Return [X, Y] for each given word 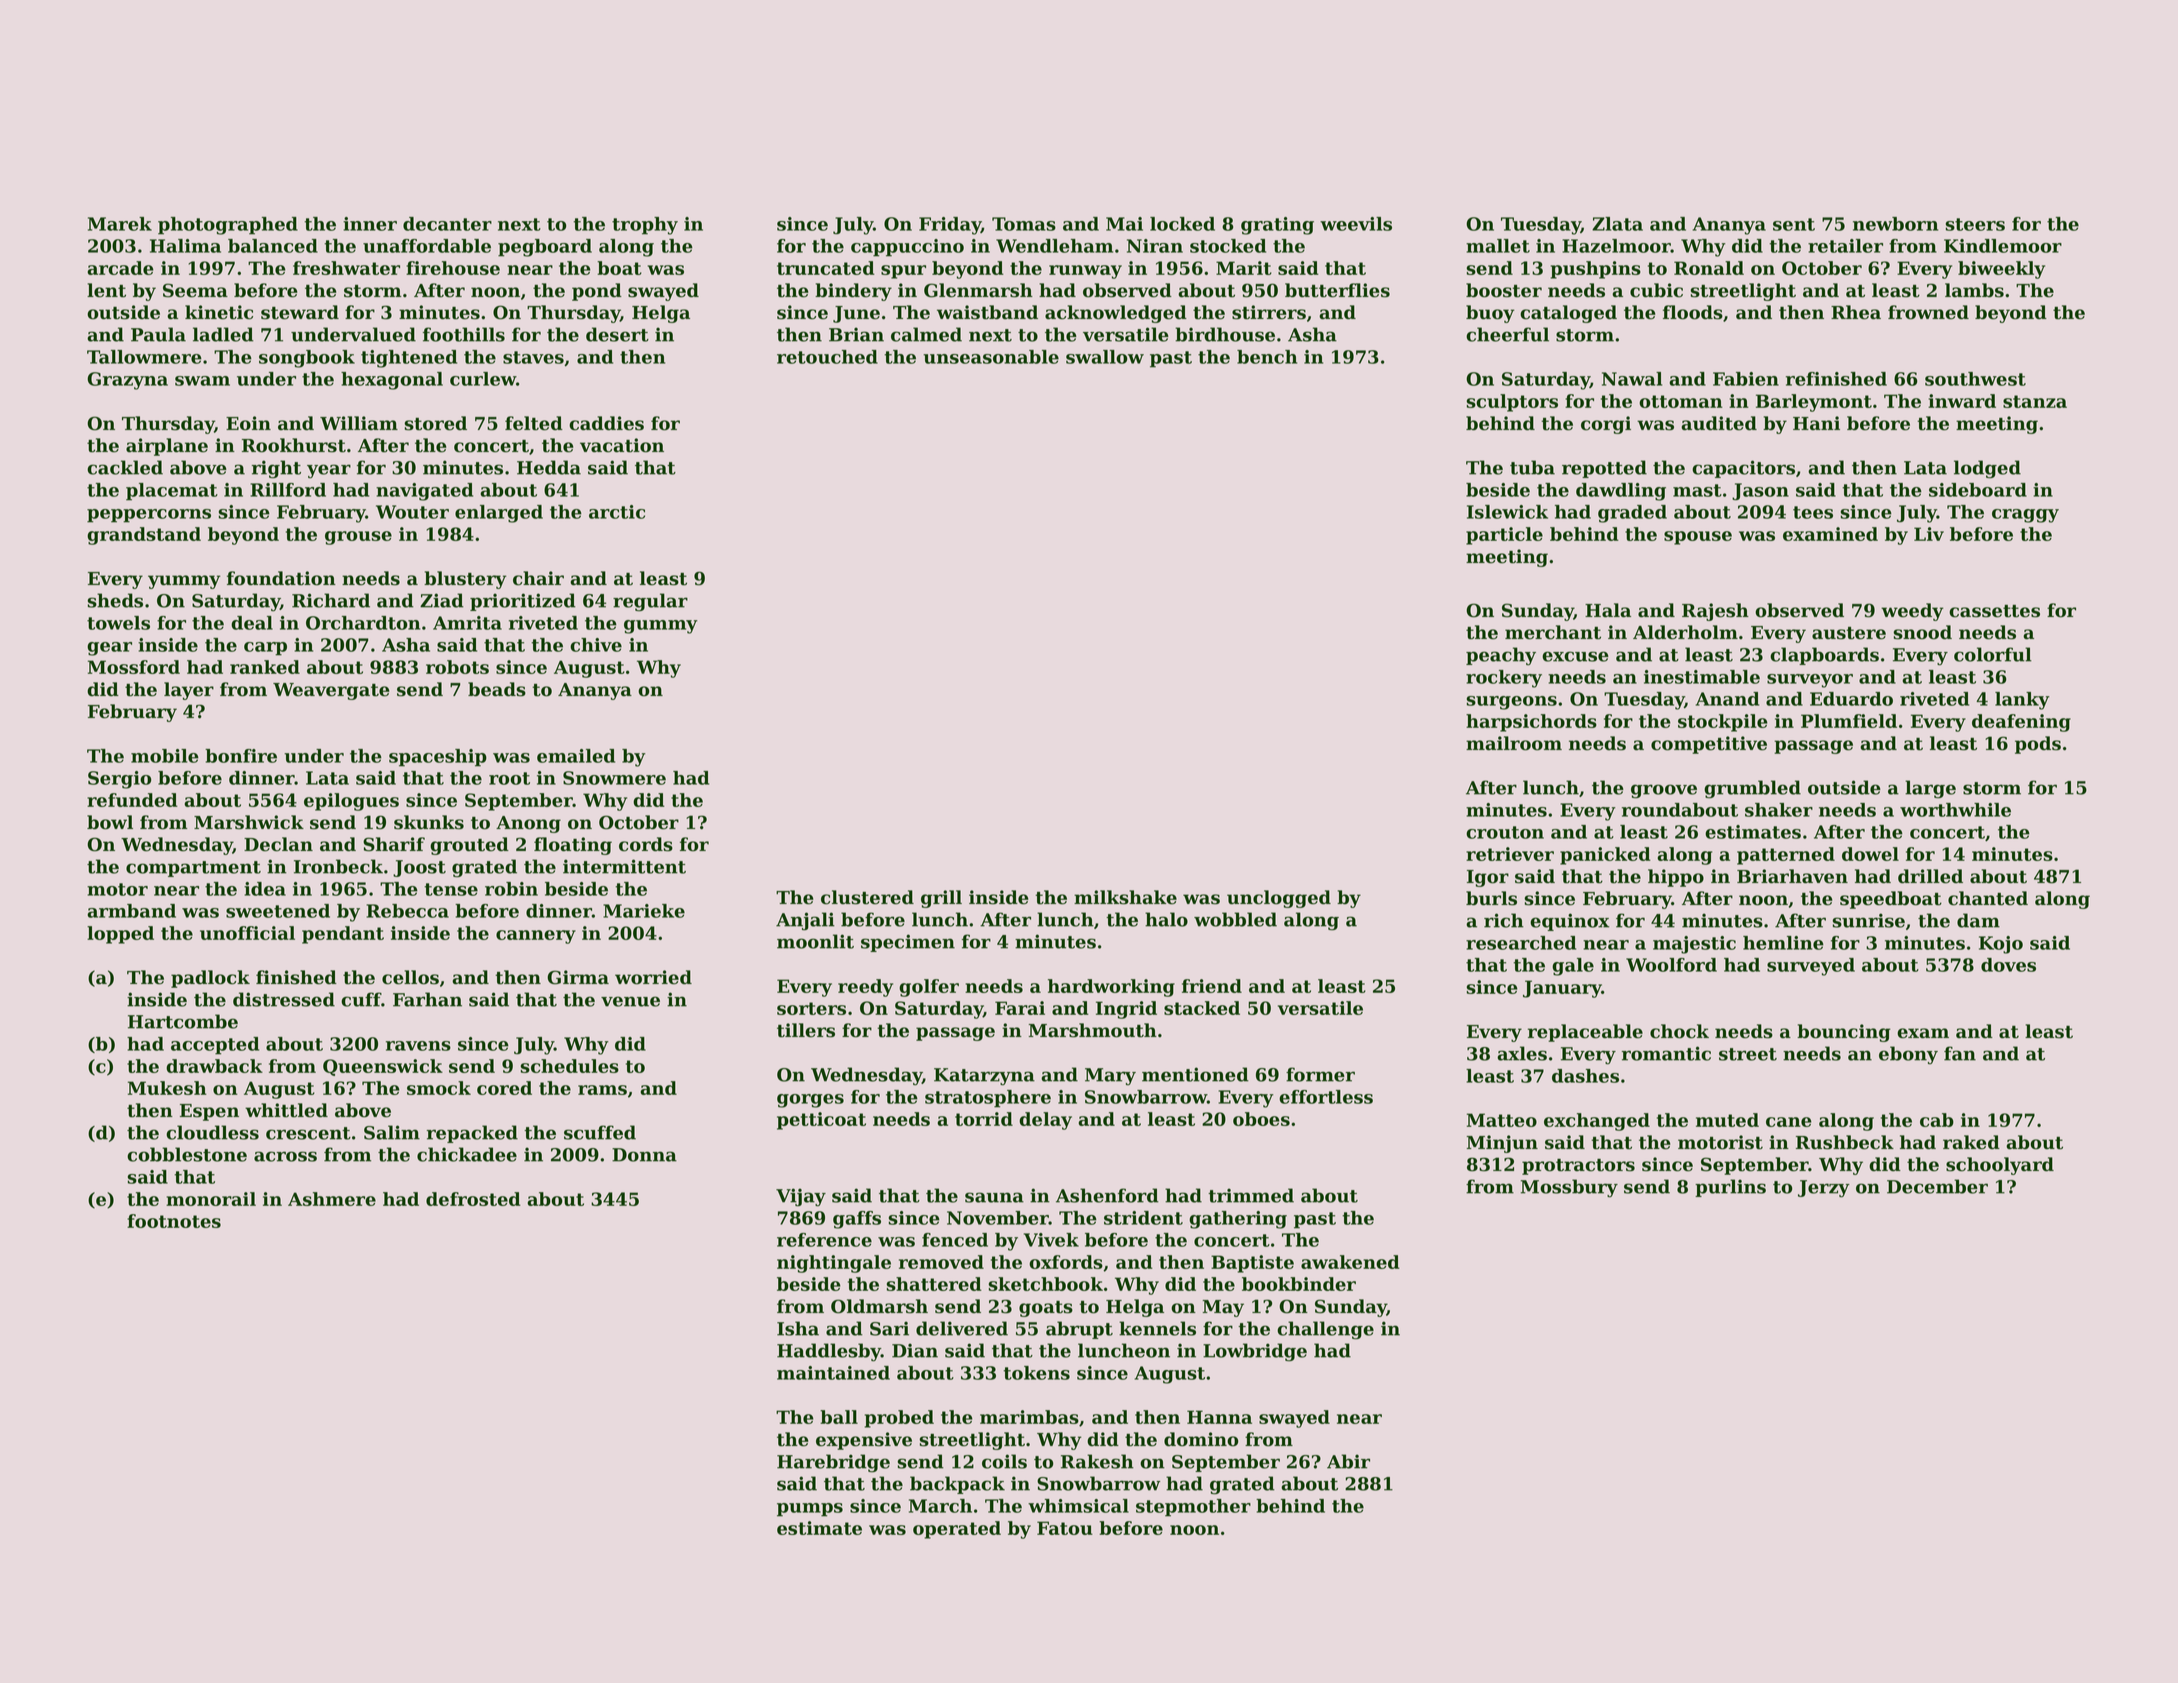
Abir [1348, 1461]
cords [646, 844]
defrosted [473, 1199]
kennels [1157, 1328]
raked [1971, 1142]
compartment [193, 869]
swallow [1105, 357]
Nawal [1632, 379]
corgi [1606, 425]
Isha [798, 1328]
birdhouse [1225, 334]
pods [2038, 745]
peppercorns [149, 516]
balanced [273, 246]
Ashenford [1107, 1195]
